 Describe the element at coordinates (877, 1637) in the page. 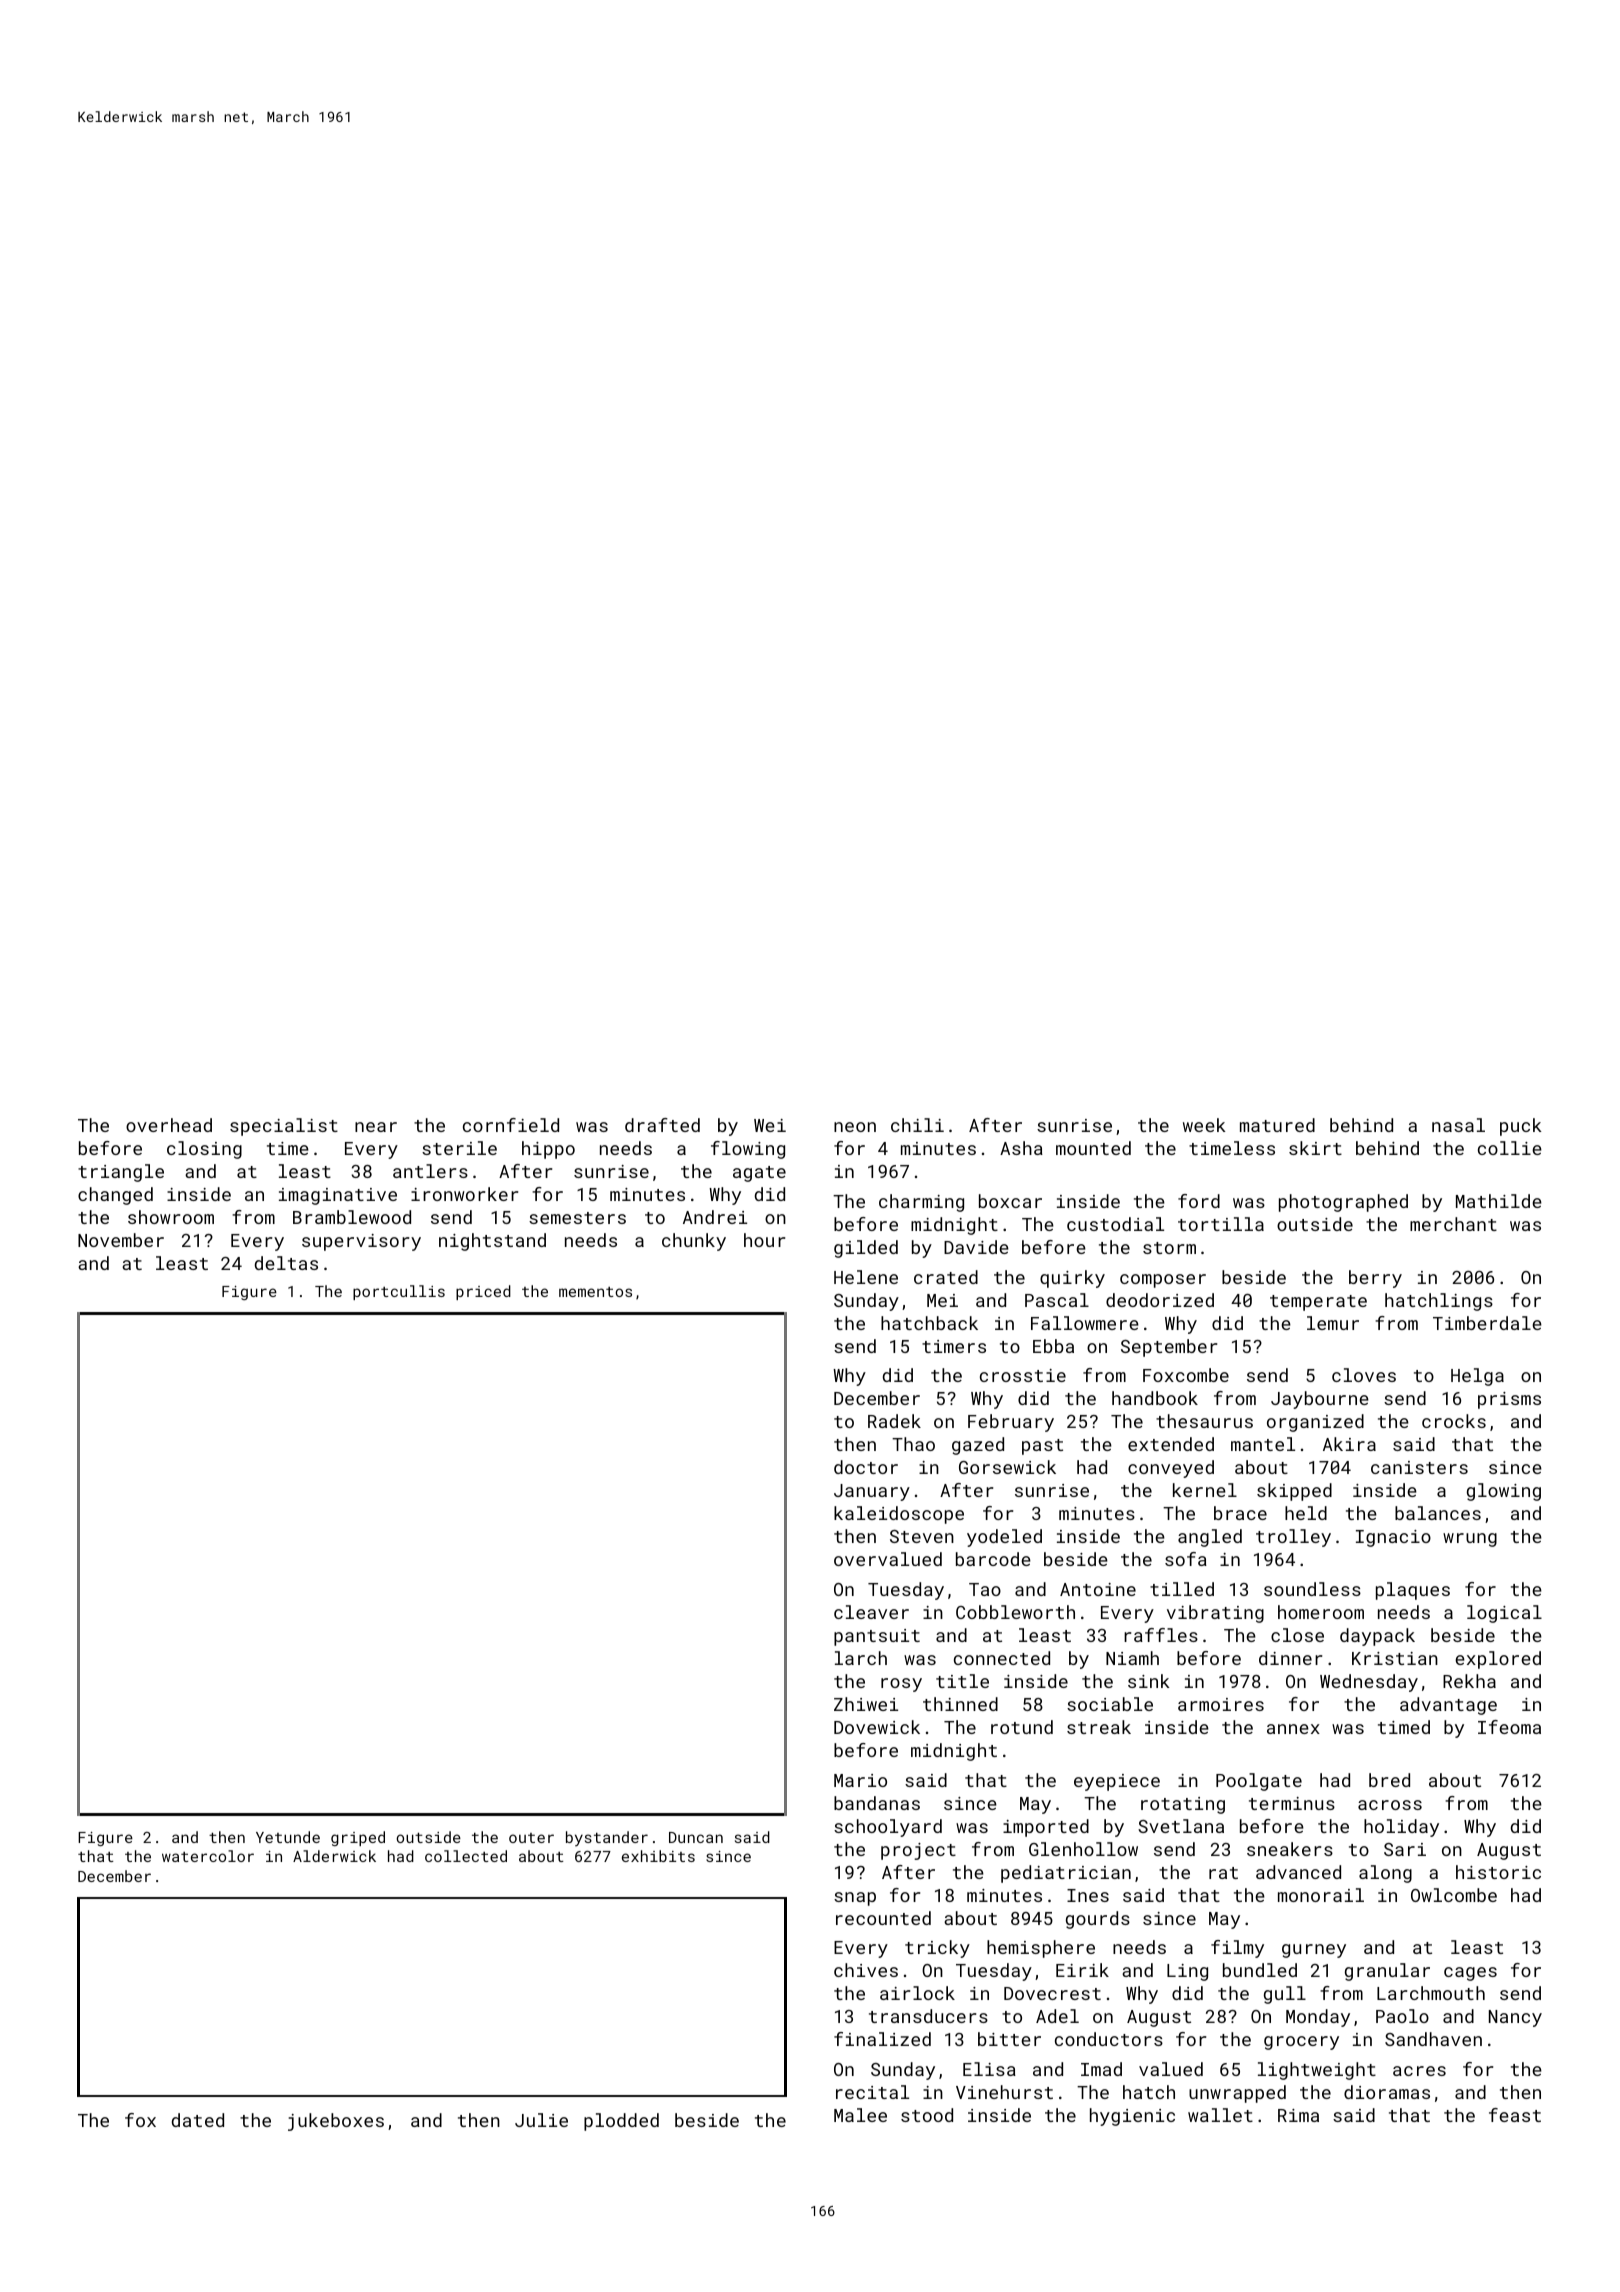

I see `pantsuit` at that location.
